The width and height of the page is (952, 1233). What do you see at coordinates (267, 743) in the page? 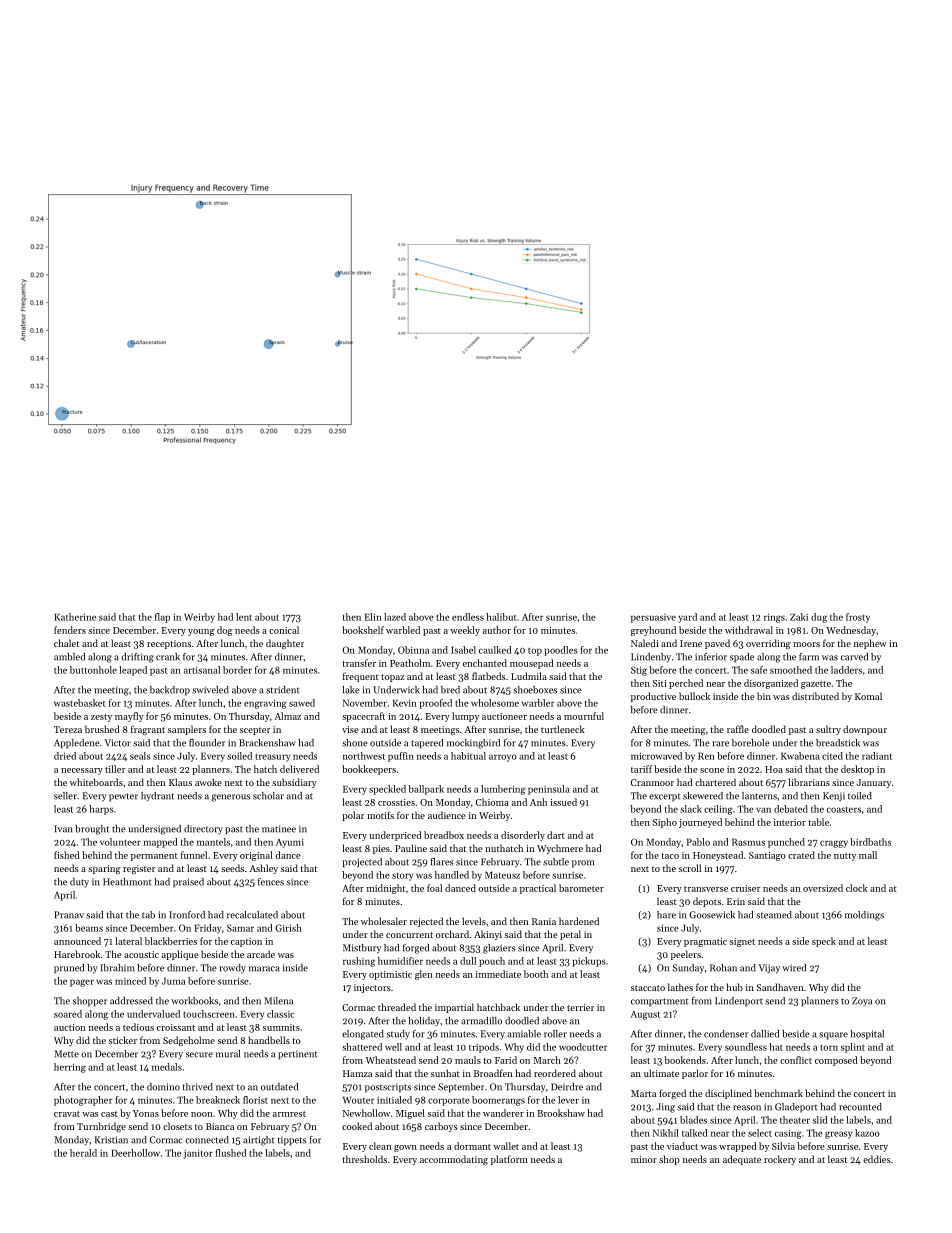
I see `Brackenshaw` at bounding box center [267, 743].
